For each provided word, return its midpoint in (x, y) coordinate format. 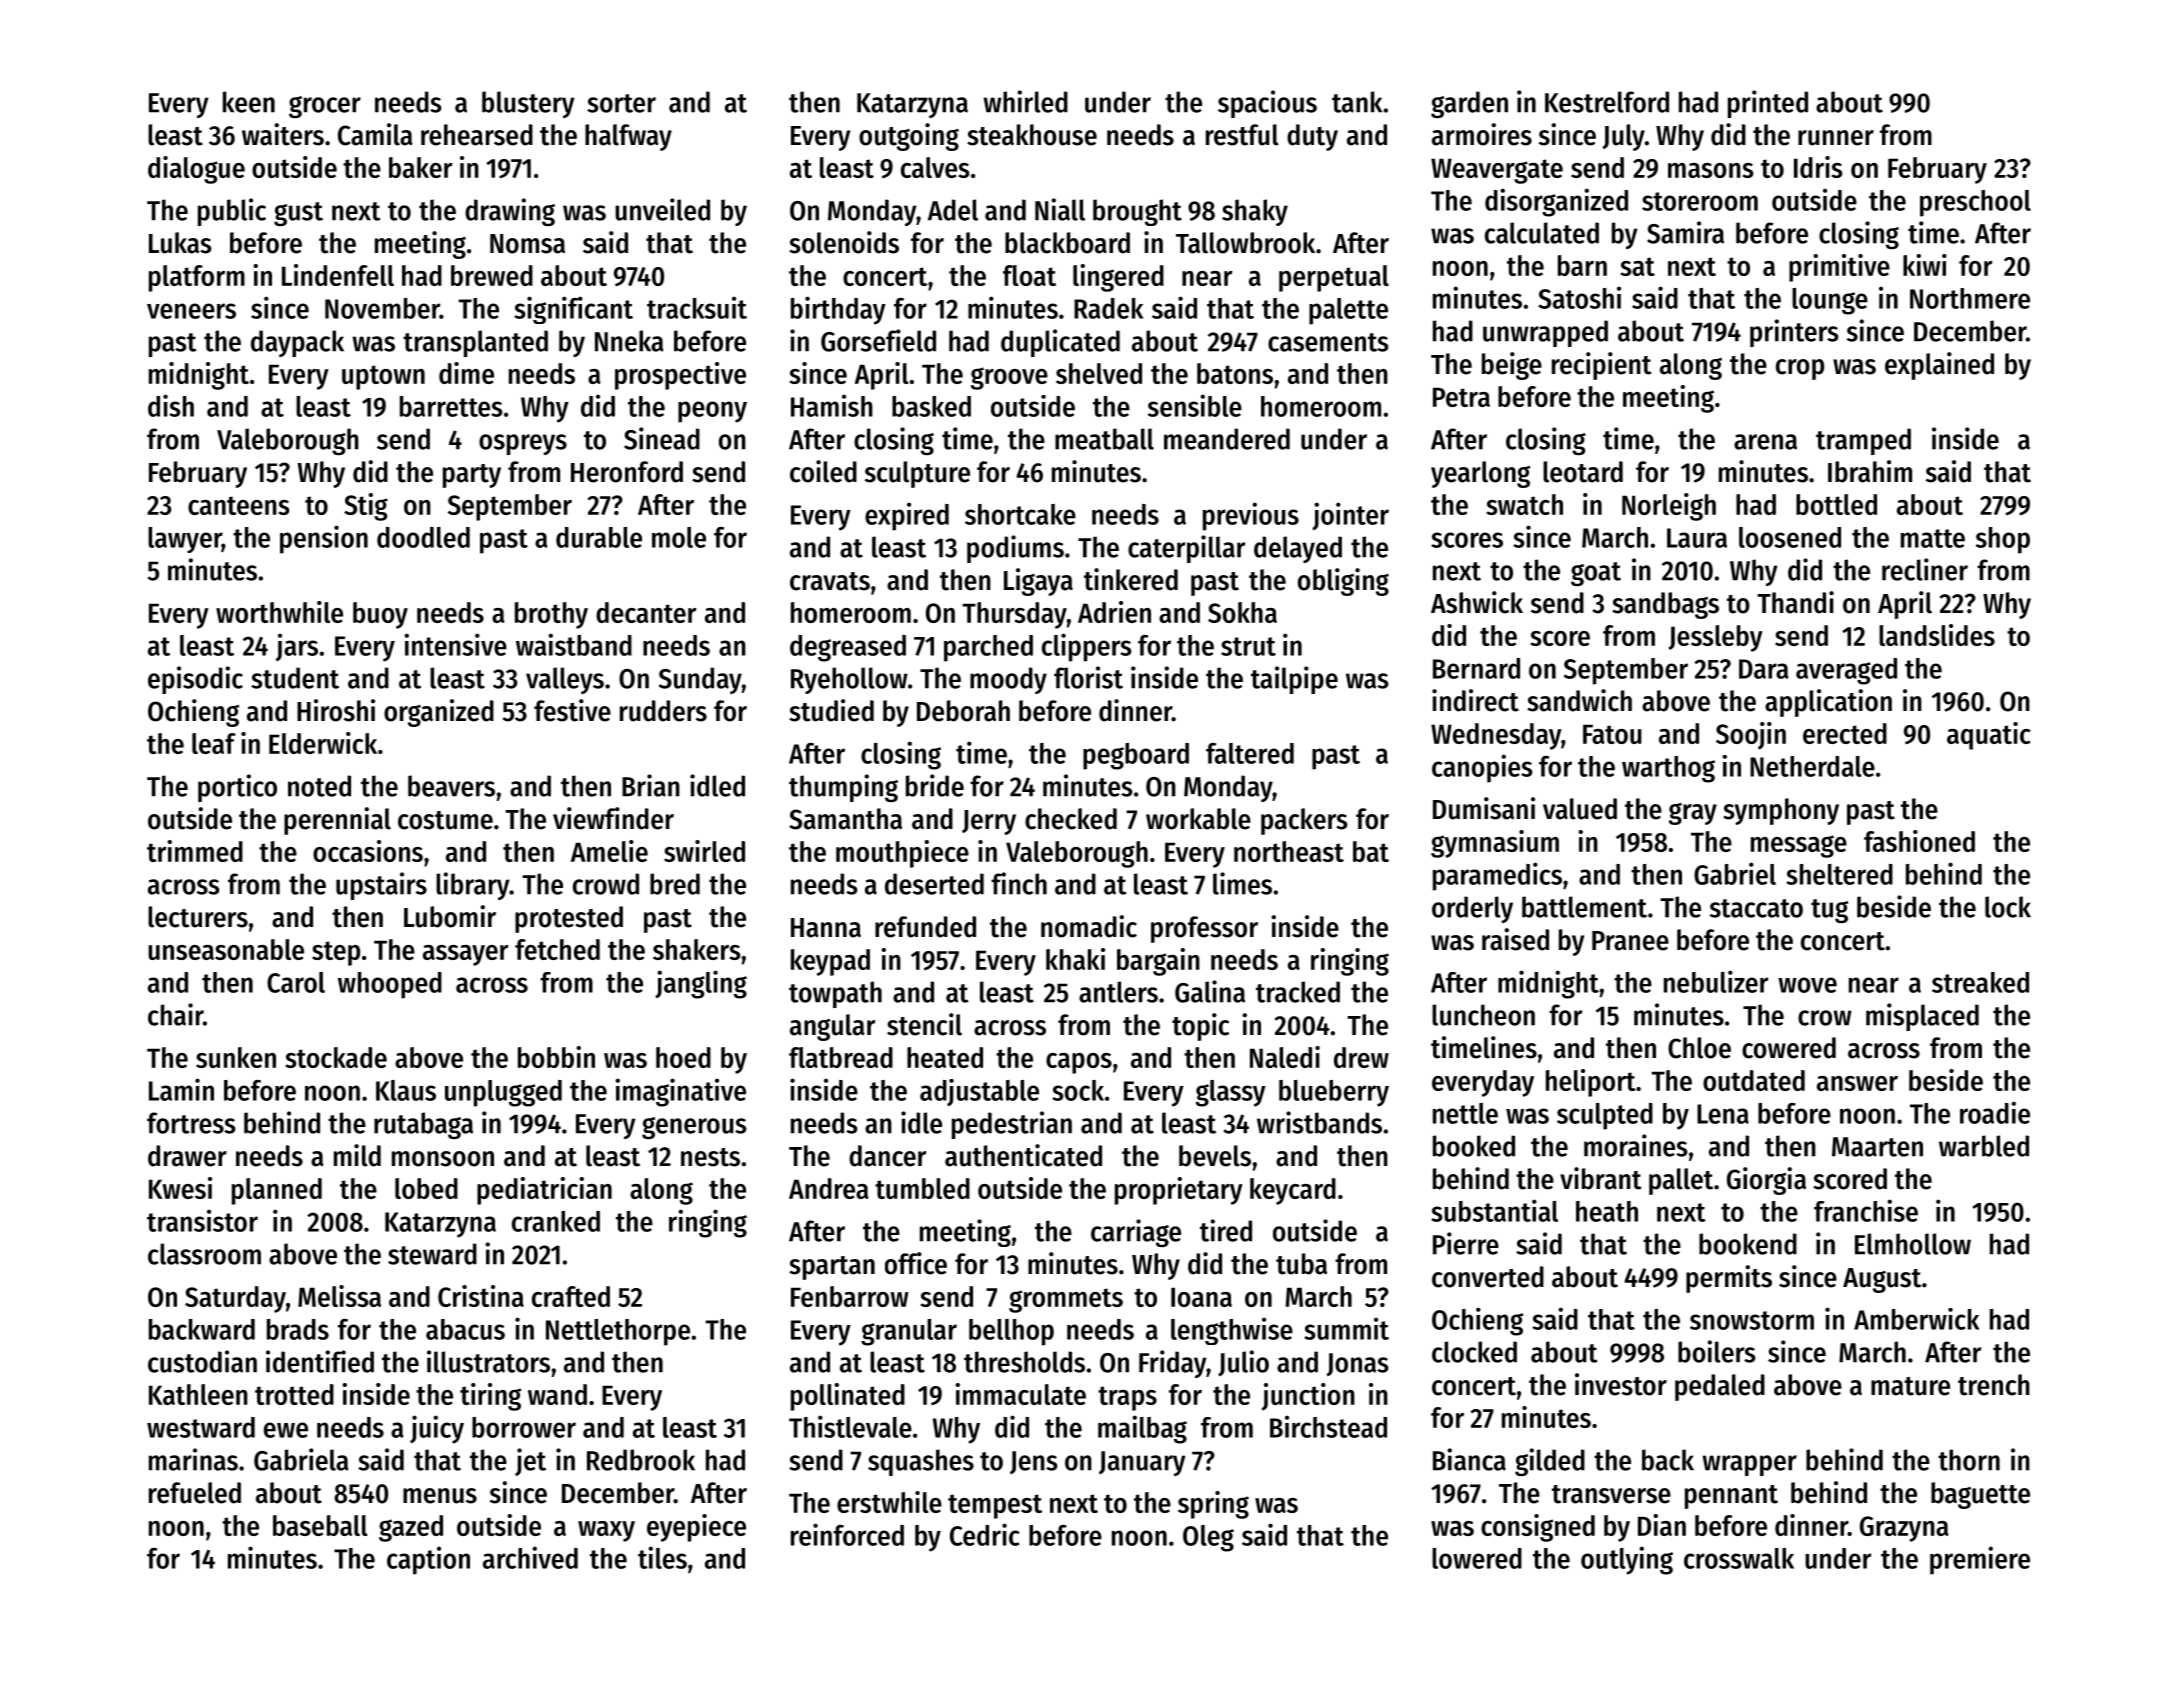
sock (1078, 1090)
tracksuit (697, 307)
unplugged (503, 1093)
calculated (1542, 233)
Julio (1243, 1363)
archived (530, 1557)
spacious (1267, 104)
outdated (1754, 1080)
